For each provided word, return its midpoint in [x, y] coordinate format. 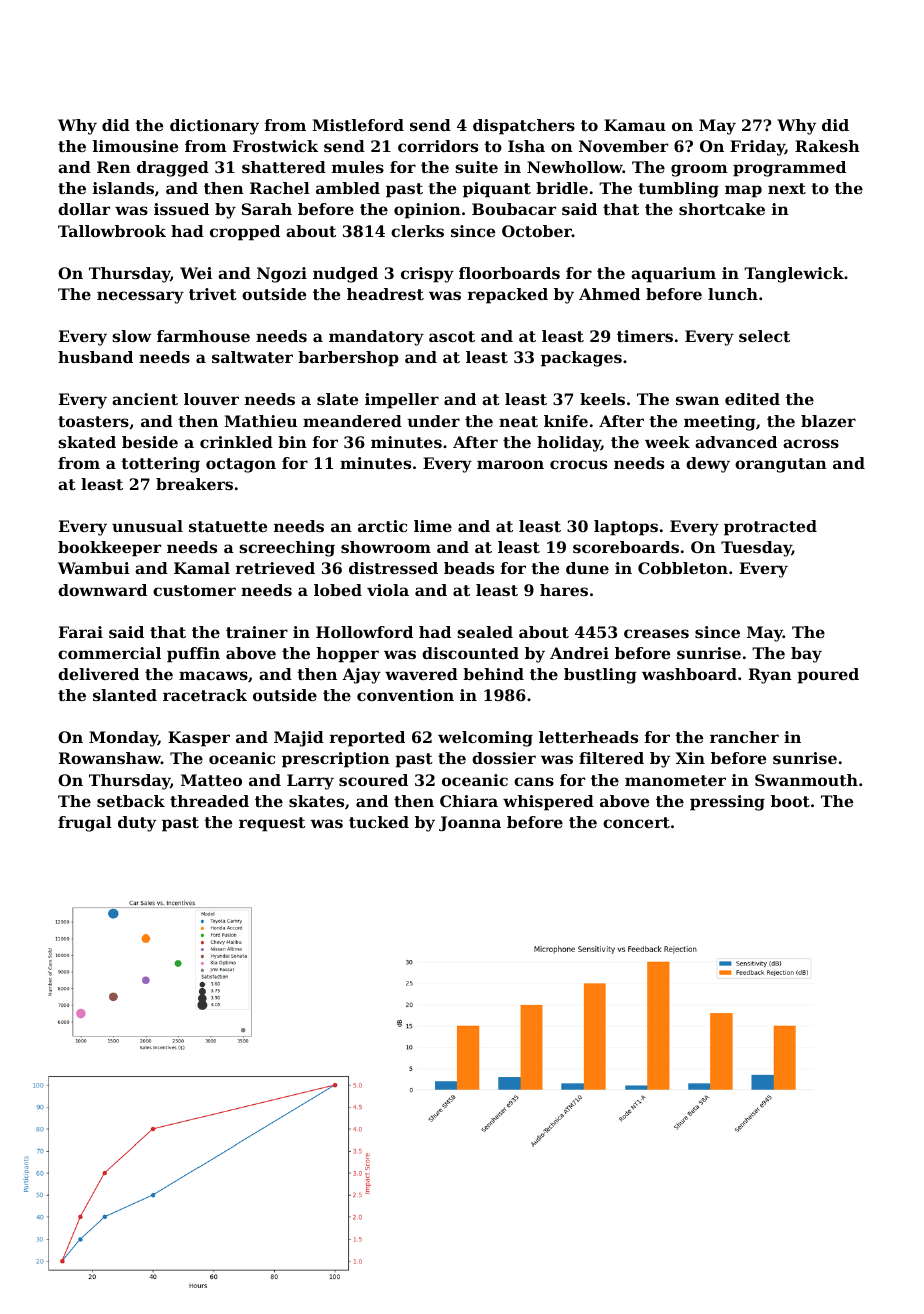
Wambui [94, 568]
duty [137, 824]
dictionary [214, 127]
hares [564, 590]
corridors [438, 146]
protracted [770, 528]
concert [636, 822]
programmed [789, 169]
